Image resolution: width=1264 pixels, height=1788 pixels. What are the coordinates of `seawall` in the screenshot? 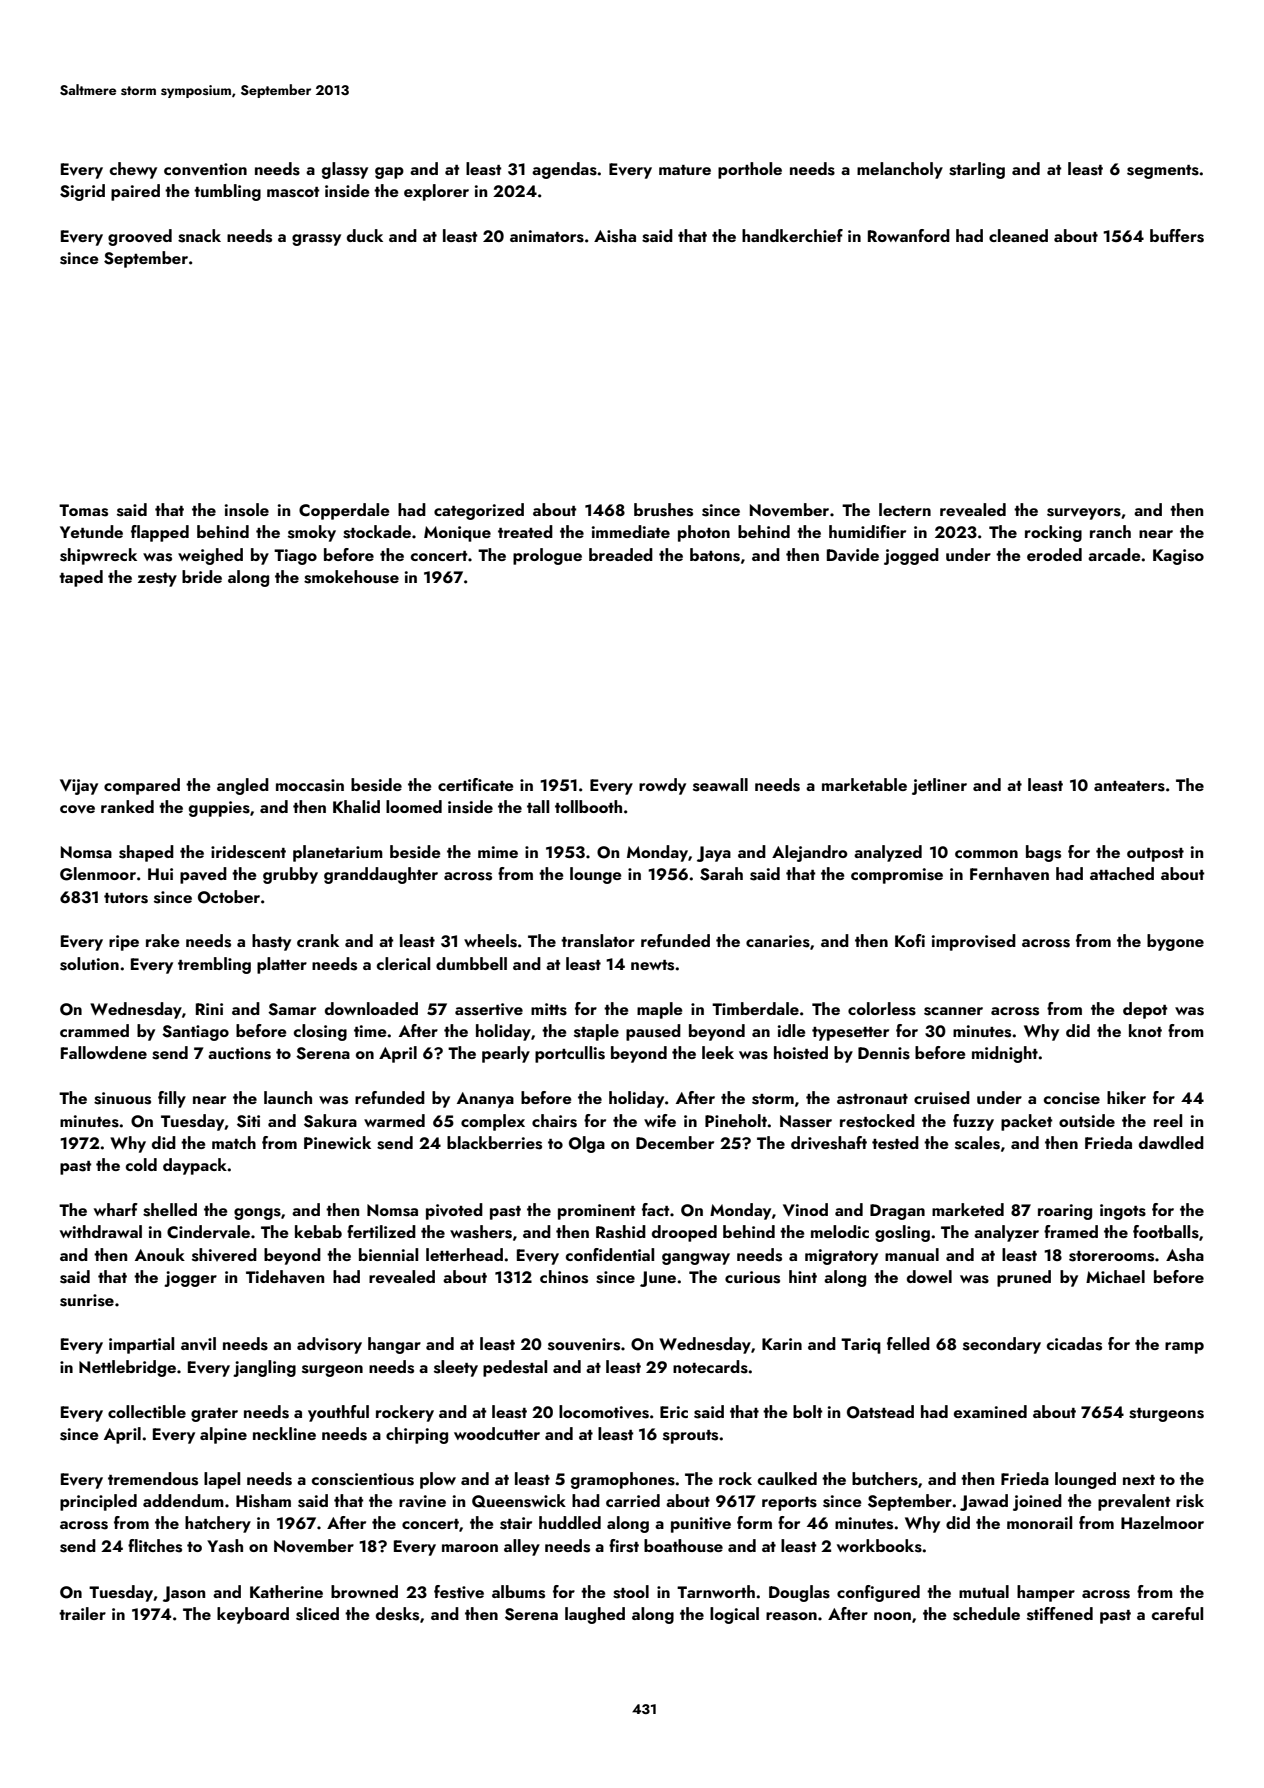 It's located at (720, 785).
